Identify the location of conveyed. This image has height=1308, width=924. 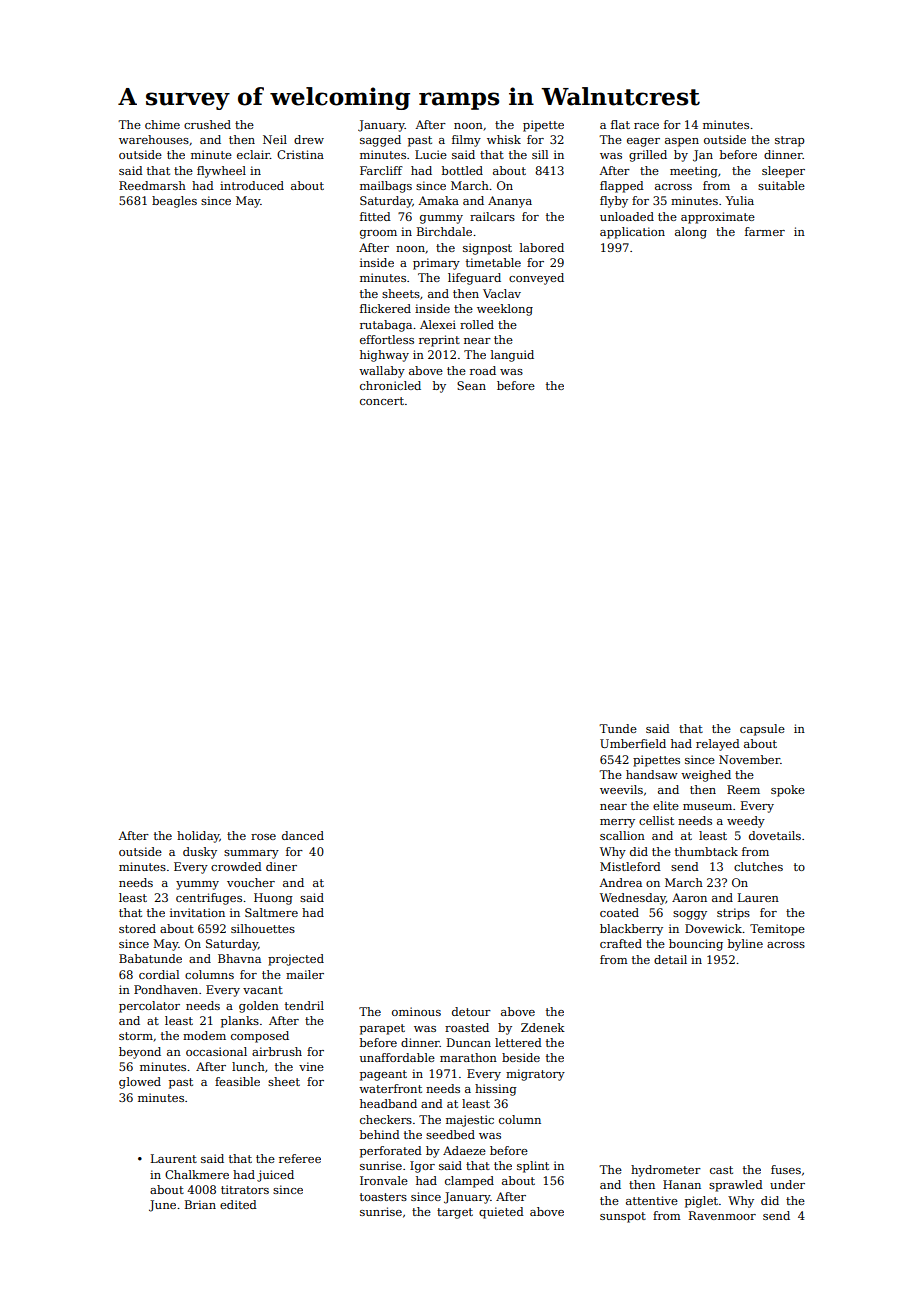
(536, 279).
